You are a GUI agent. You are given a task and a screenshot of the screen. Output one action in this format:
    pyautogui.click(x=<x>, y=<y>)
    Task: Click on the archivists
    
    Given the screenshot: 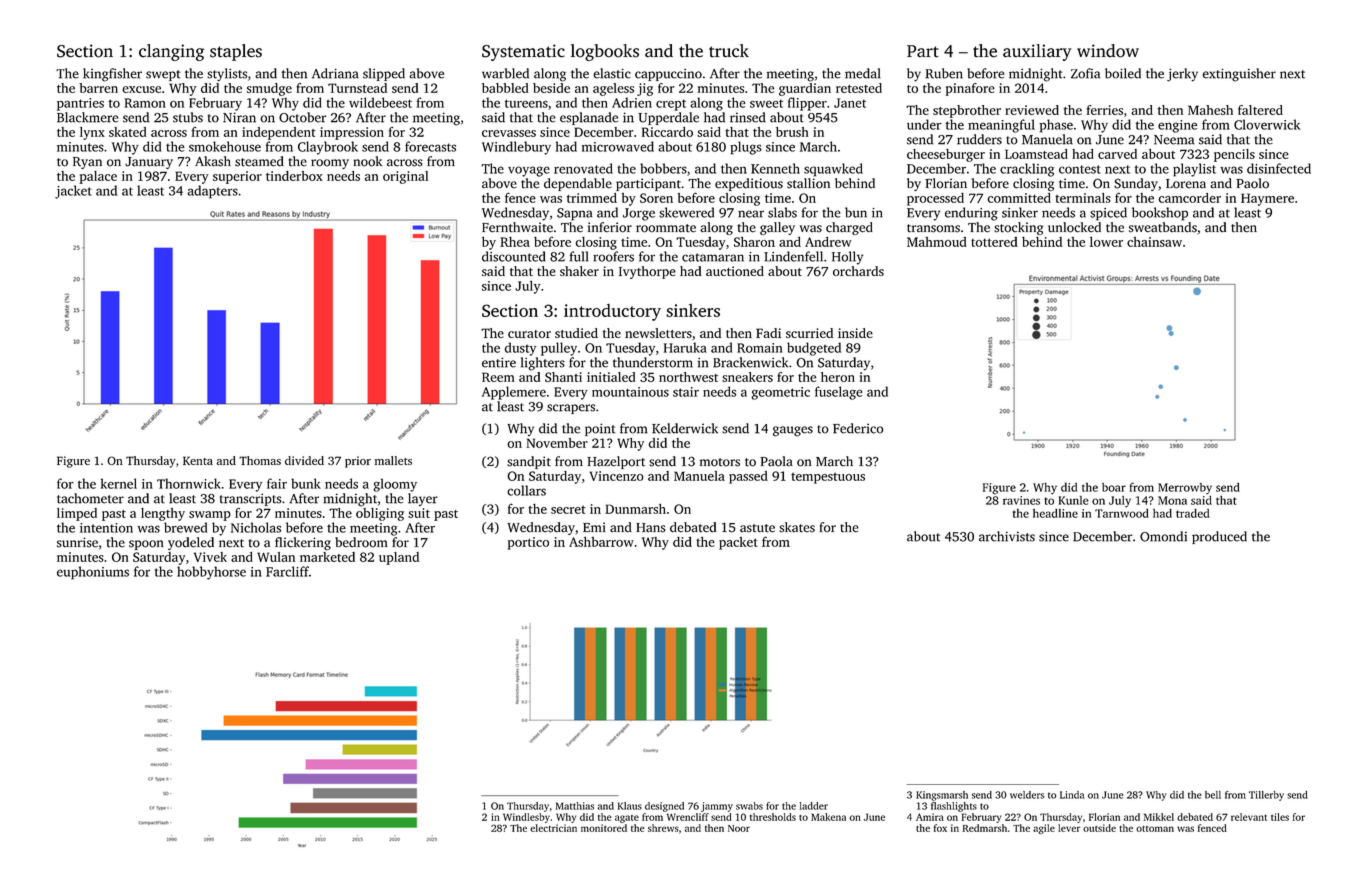 What is the action you would take?
    pyautogui.click(x=1007, y=536)
